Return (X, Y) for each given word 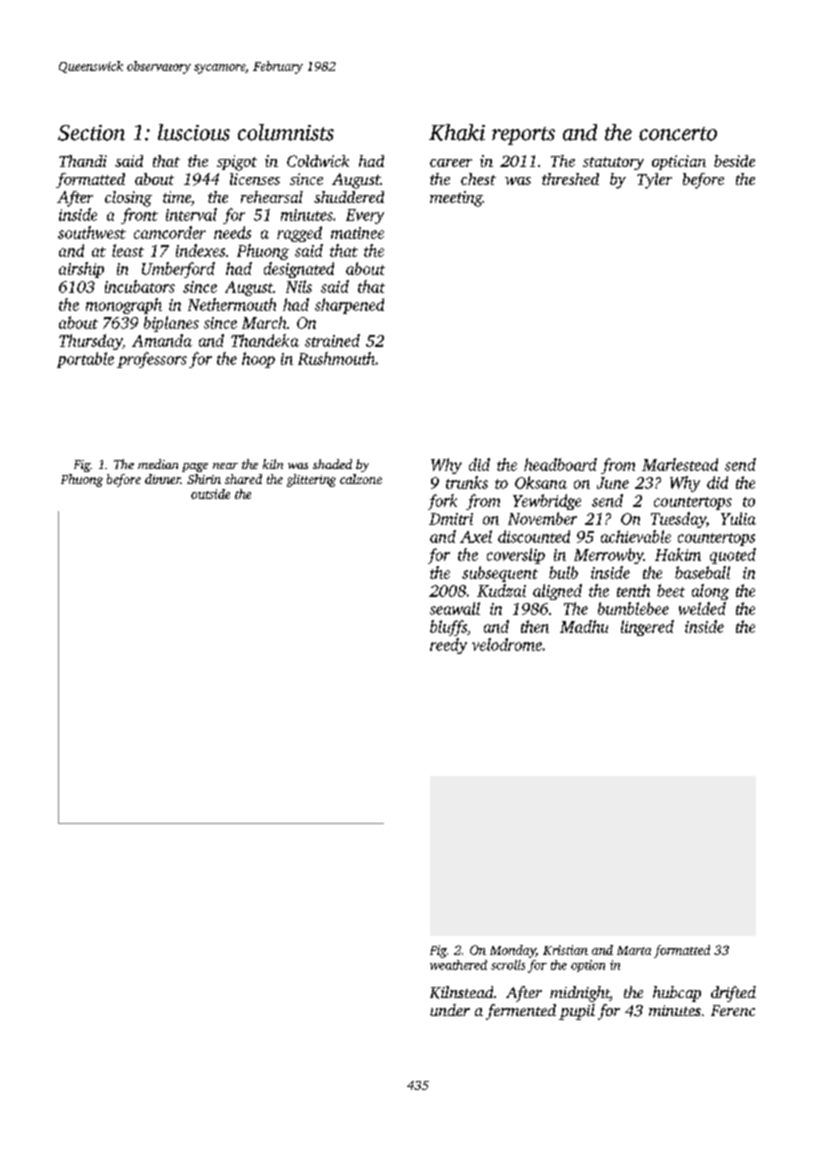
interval (191, 214)
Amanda (162, 340)
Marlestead (680, 464)
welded (702, 608)
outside (210, 494)
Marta (634, 950)
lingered (647, 628)
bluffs (448, 628)
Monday (513, 951)
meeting (456, 199)
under (450, 1010)
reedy (448, 646)
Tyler (654, 181)
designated (299, 270)
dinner (163, 479)
